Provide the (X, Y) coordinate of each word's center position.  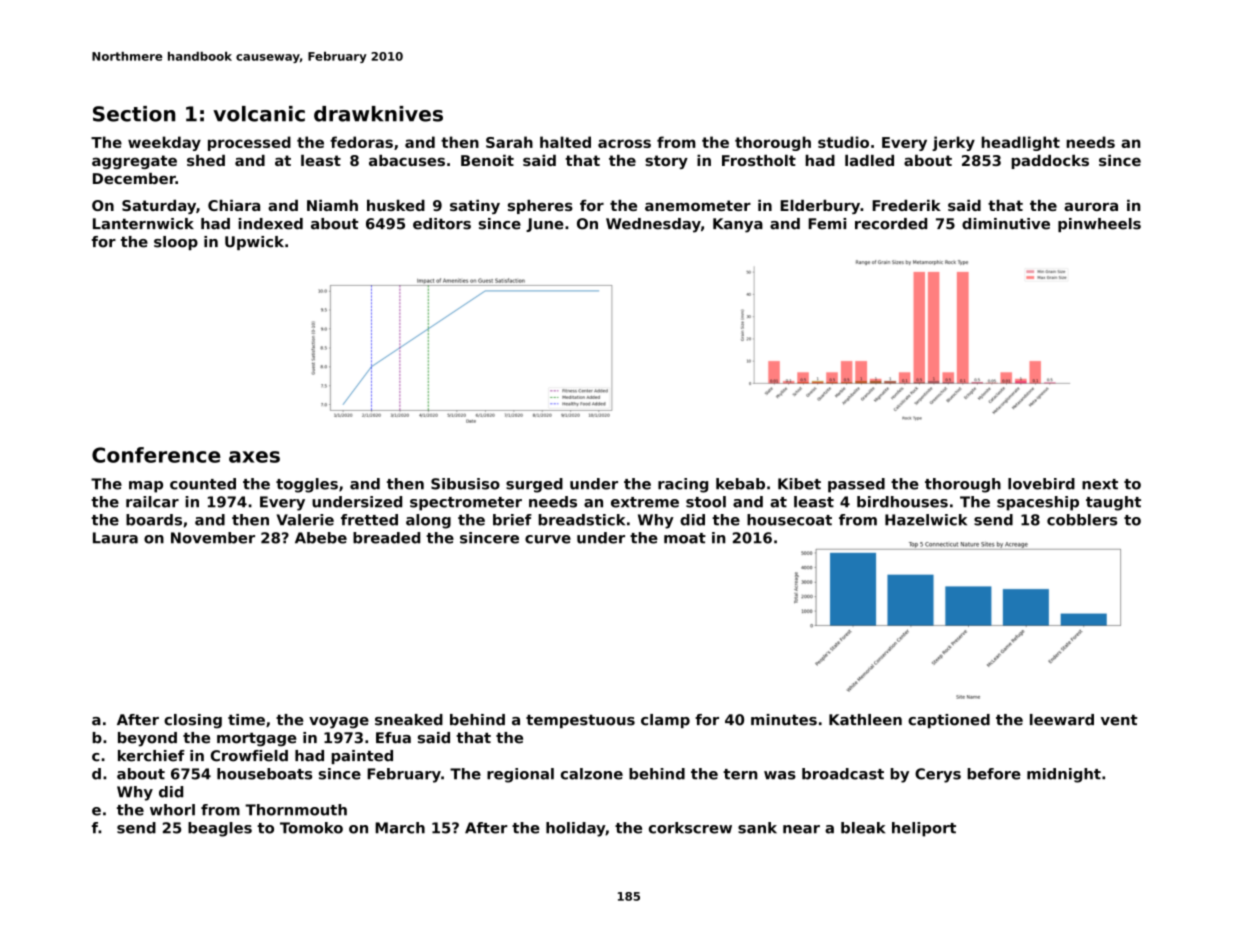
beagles (220, 829)
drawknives (378, 114)
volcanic (259, 114)
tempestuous (580, 721)
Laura (115, 538)
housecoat (789, 520)
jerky (953, 143)
